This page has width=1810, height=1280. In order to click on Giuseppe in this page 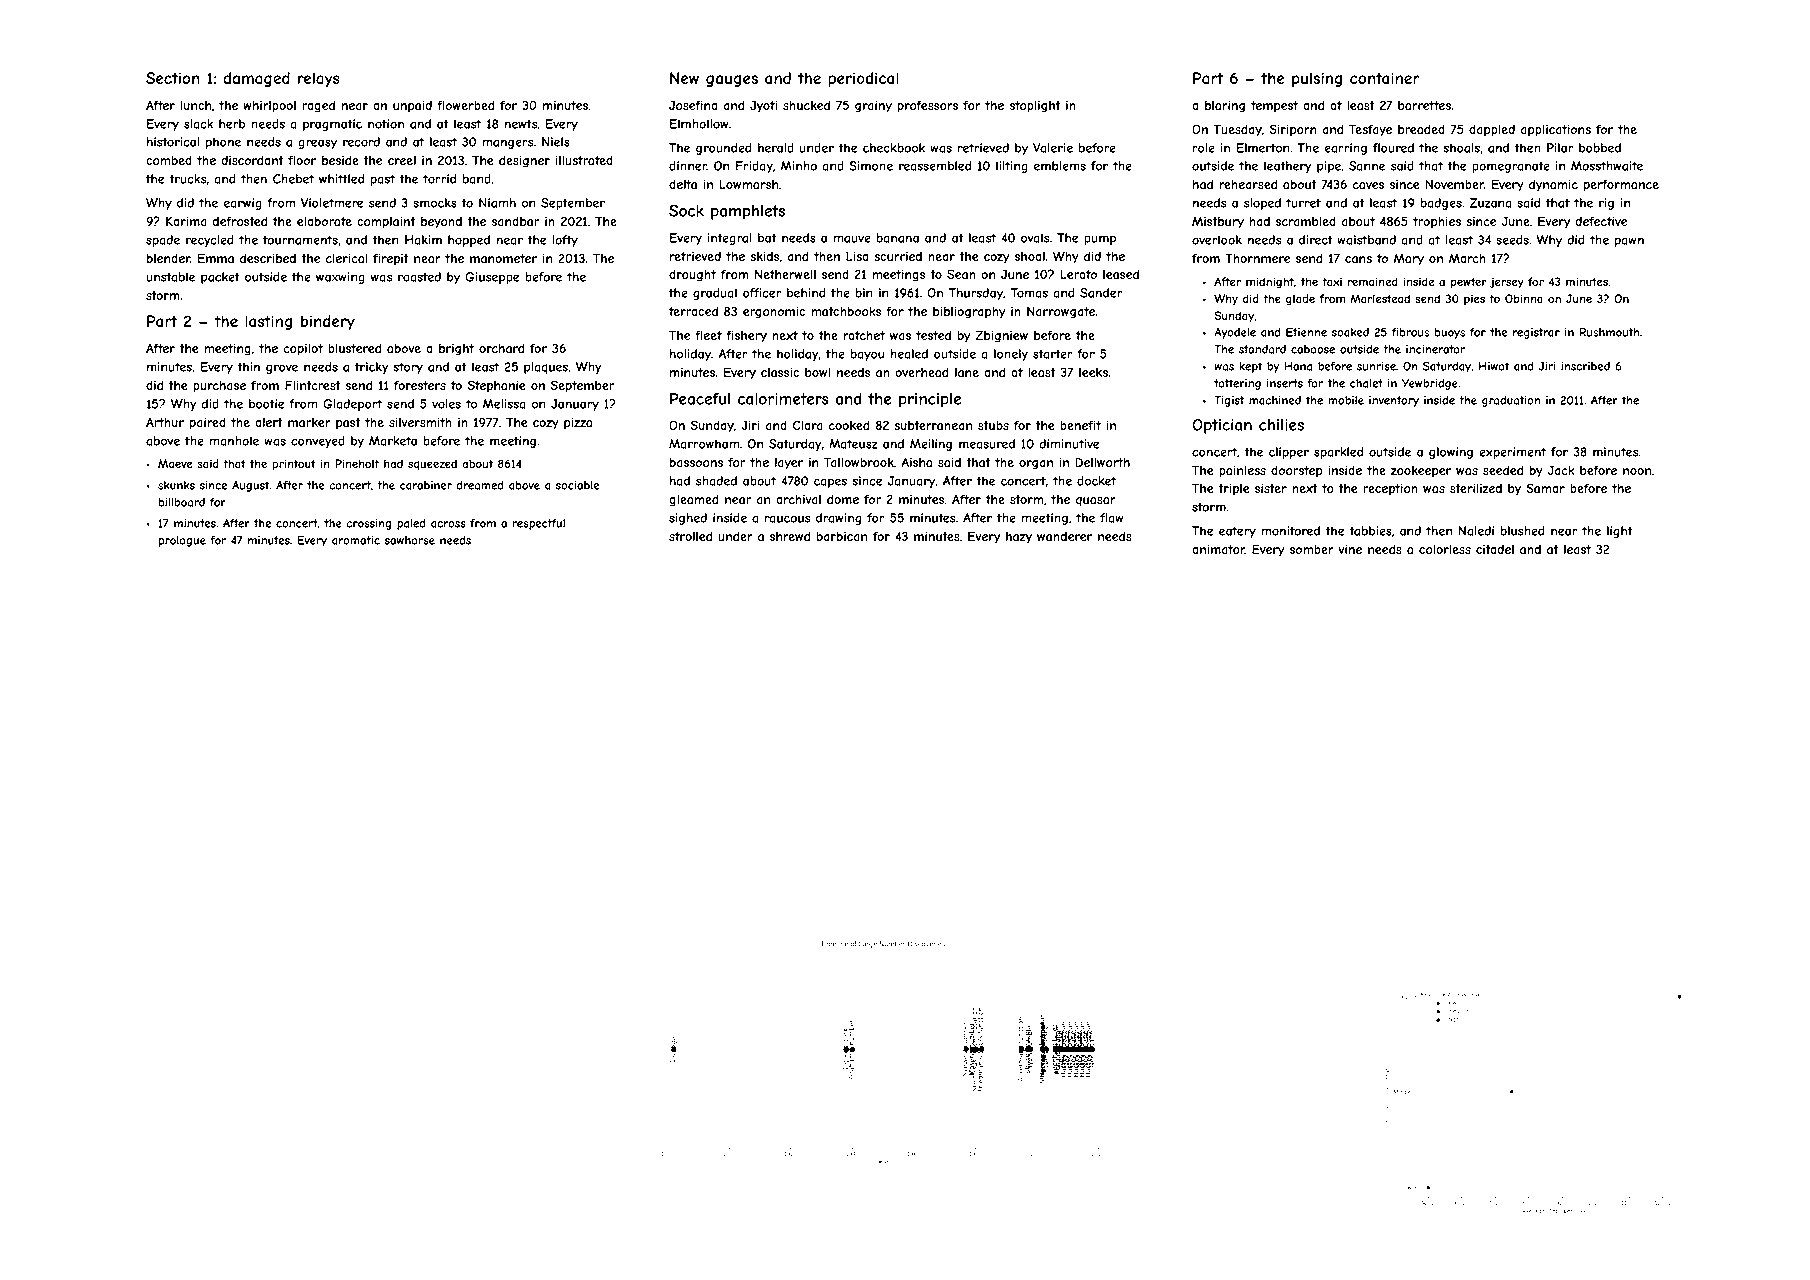, I will do `click(492, 278)`.
